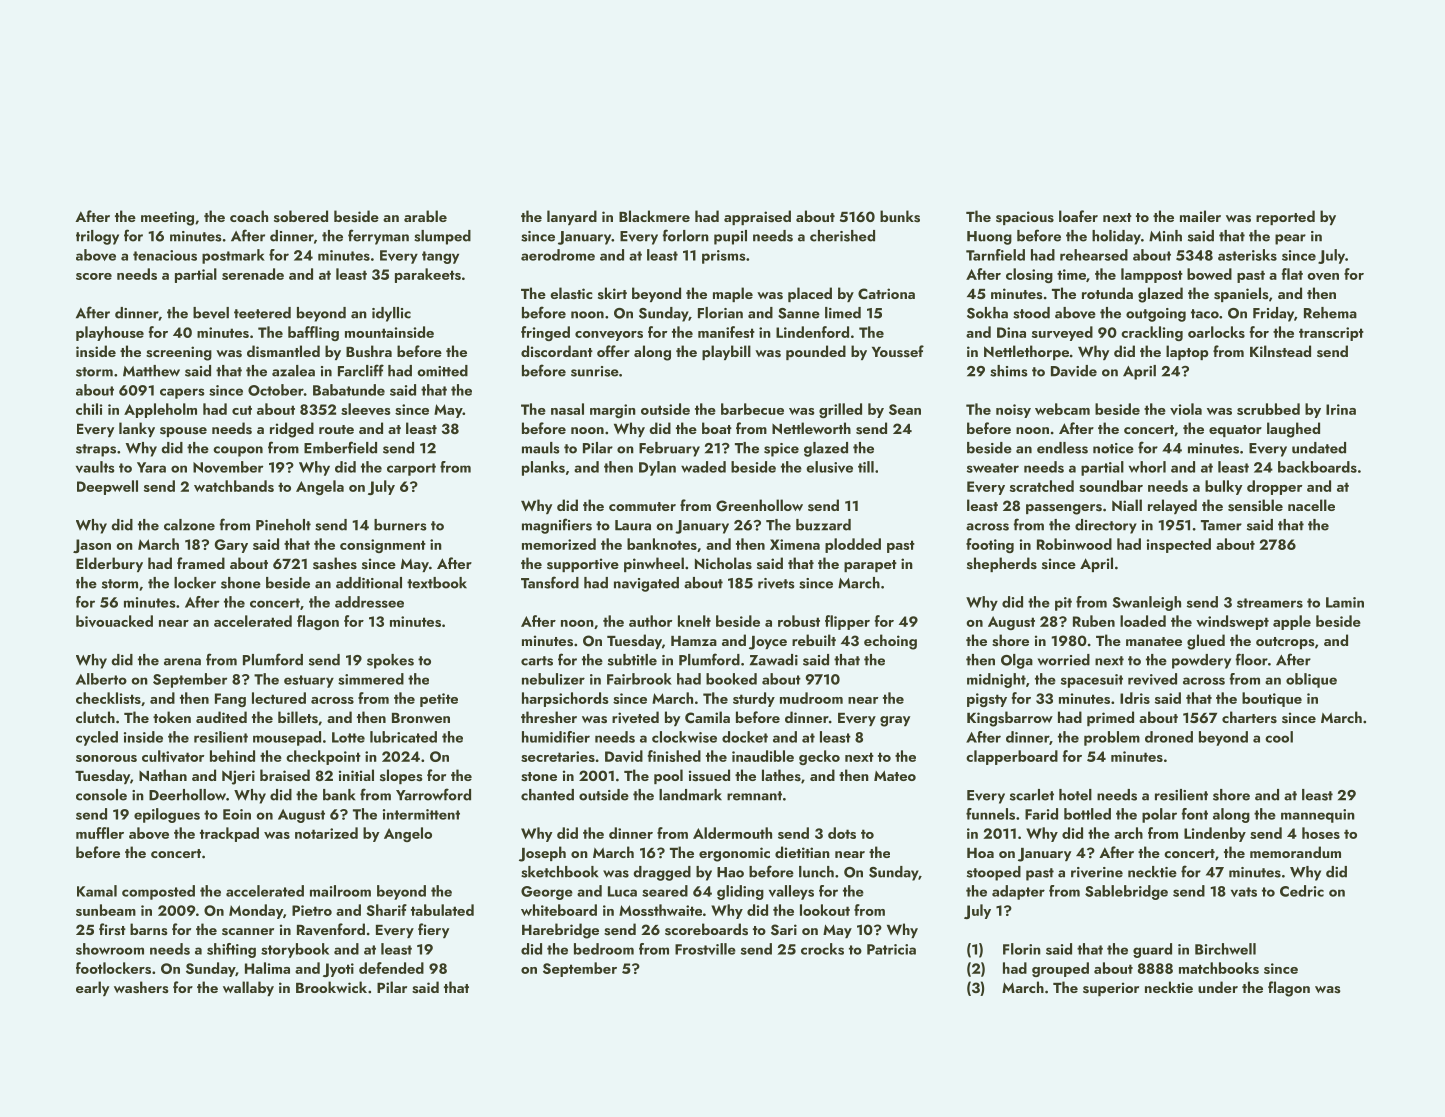  I want to click on watchbands, so click(234, 486).
